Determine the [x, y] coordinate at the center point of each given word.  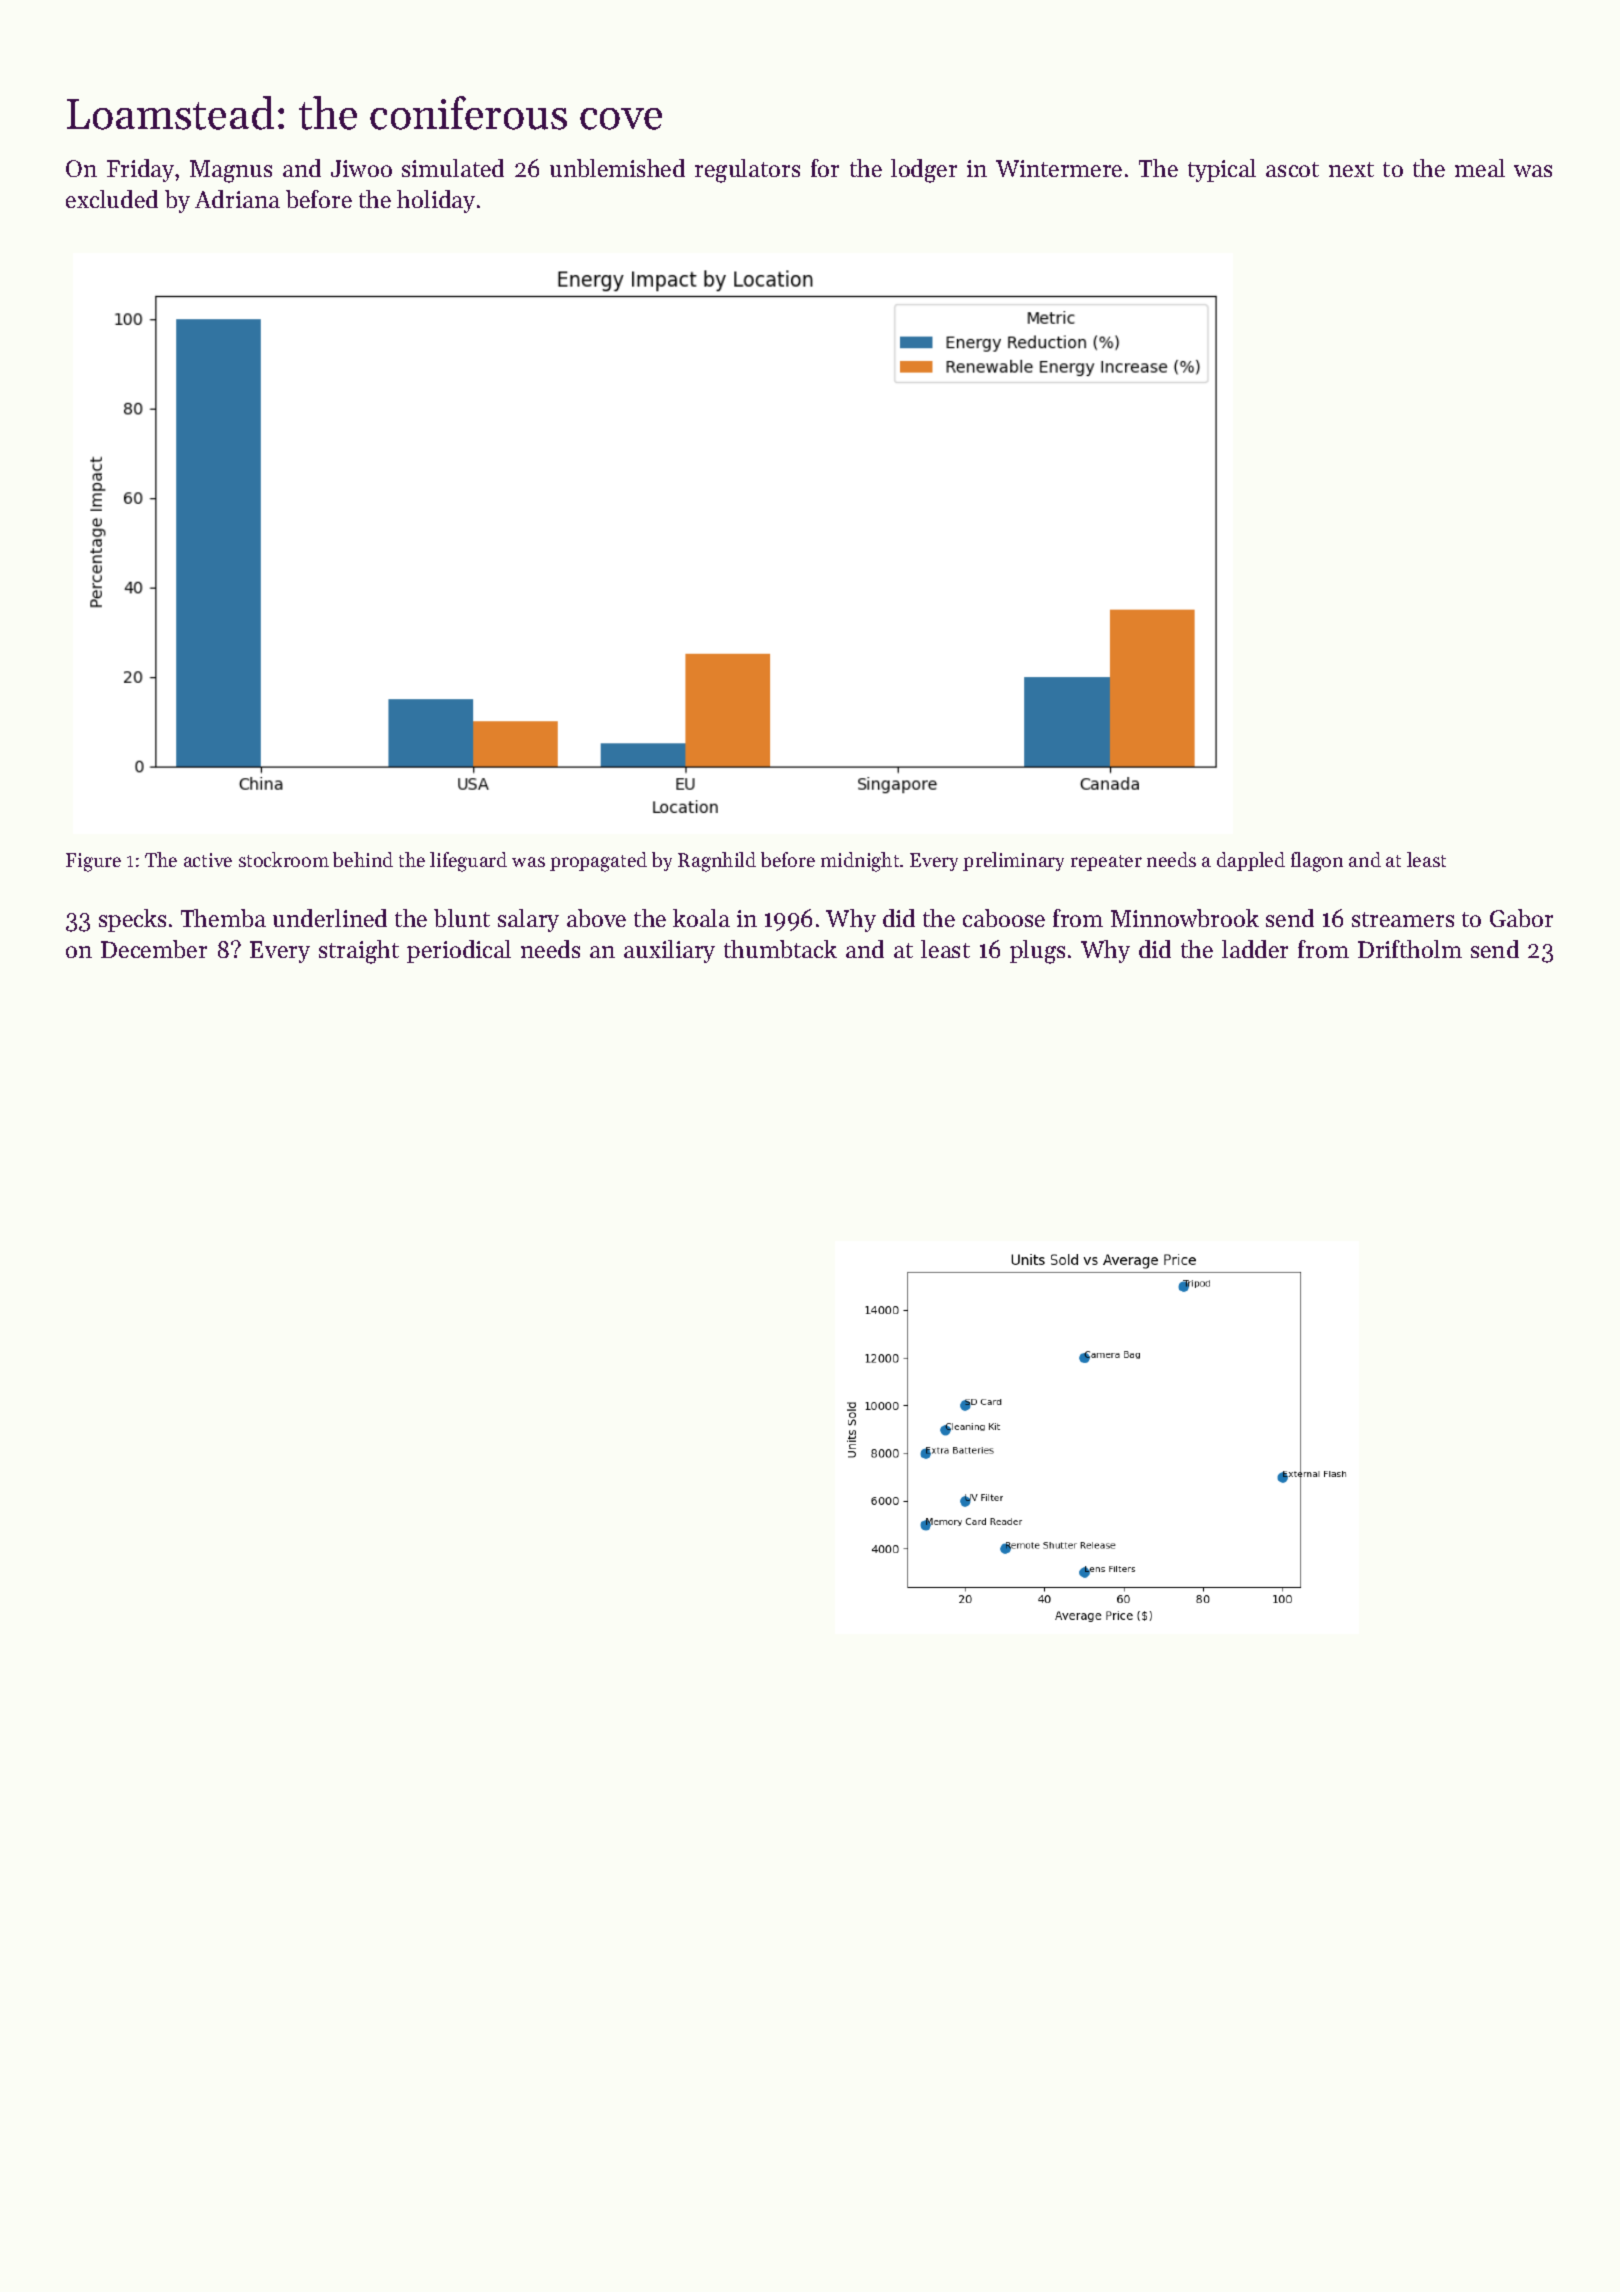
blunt [462, 918]
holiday [436, 201]
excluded [112, 199]
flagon [1317, 862]
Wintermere [1059, 168]
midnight [860, 862]
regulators [747, 171]
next [1351, 169]
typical [1222, 170]
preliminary [1013, 861]
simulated [453, 168]
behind [363, 859]
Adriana [237, 199]
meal [1480, 168]
